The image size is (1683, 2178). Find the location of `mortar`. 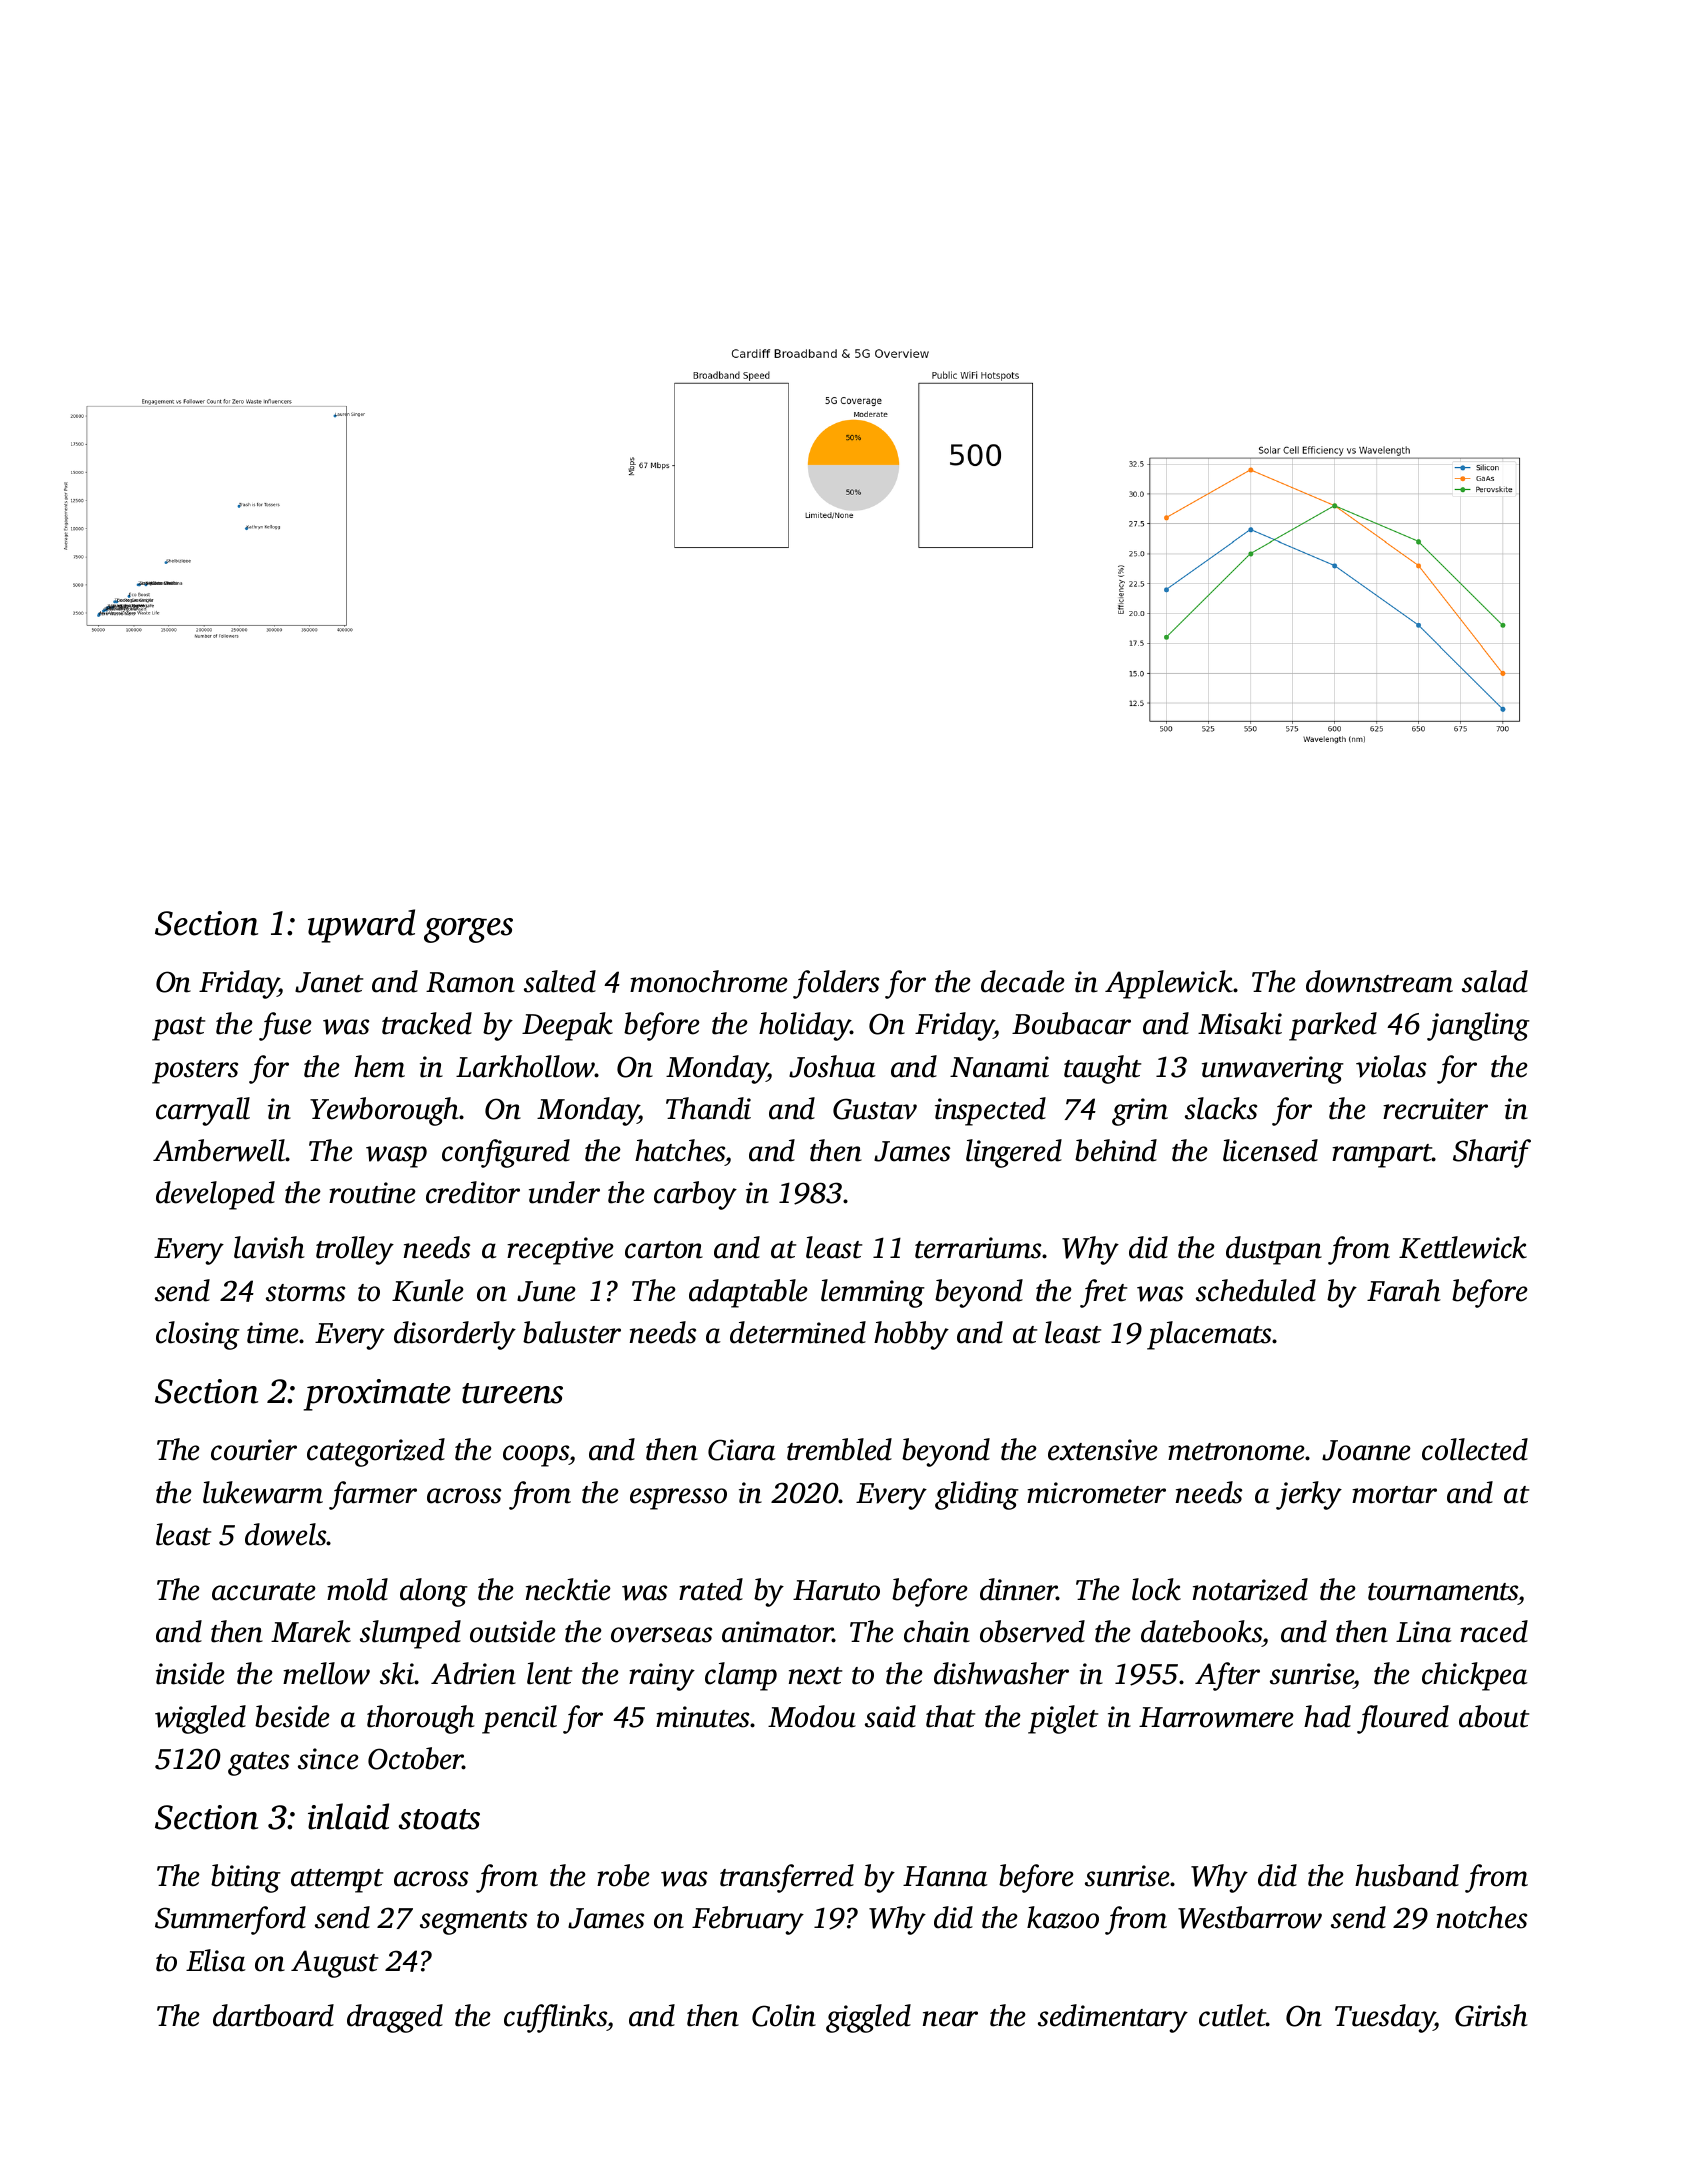

mortar is located at coordinates (1394, 1495).
